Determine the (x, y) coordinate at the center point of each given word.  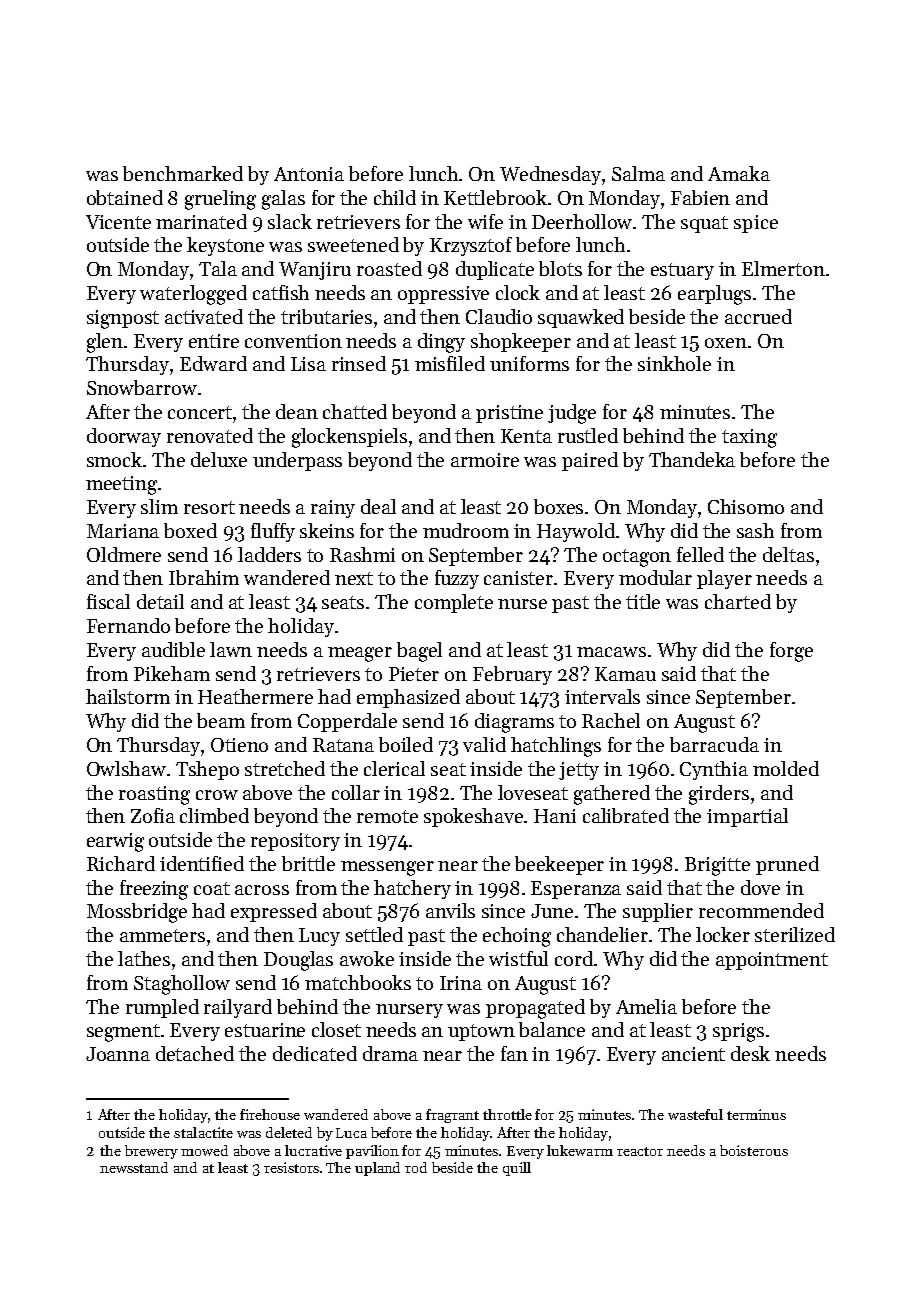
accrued (758, 316)
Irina (461, 983)
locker (723, 934)
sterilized (795, 934)
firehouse (270, 1114)
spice (756, 224)
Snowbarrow (142, 387)
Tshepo (207, 770)
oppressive (443, 295)
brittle (308, 863)
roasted (389, 268)
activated (204, 316)
